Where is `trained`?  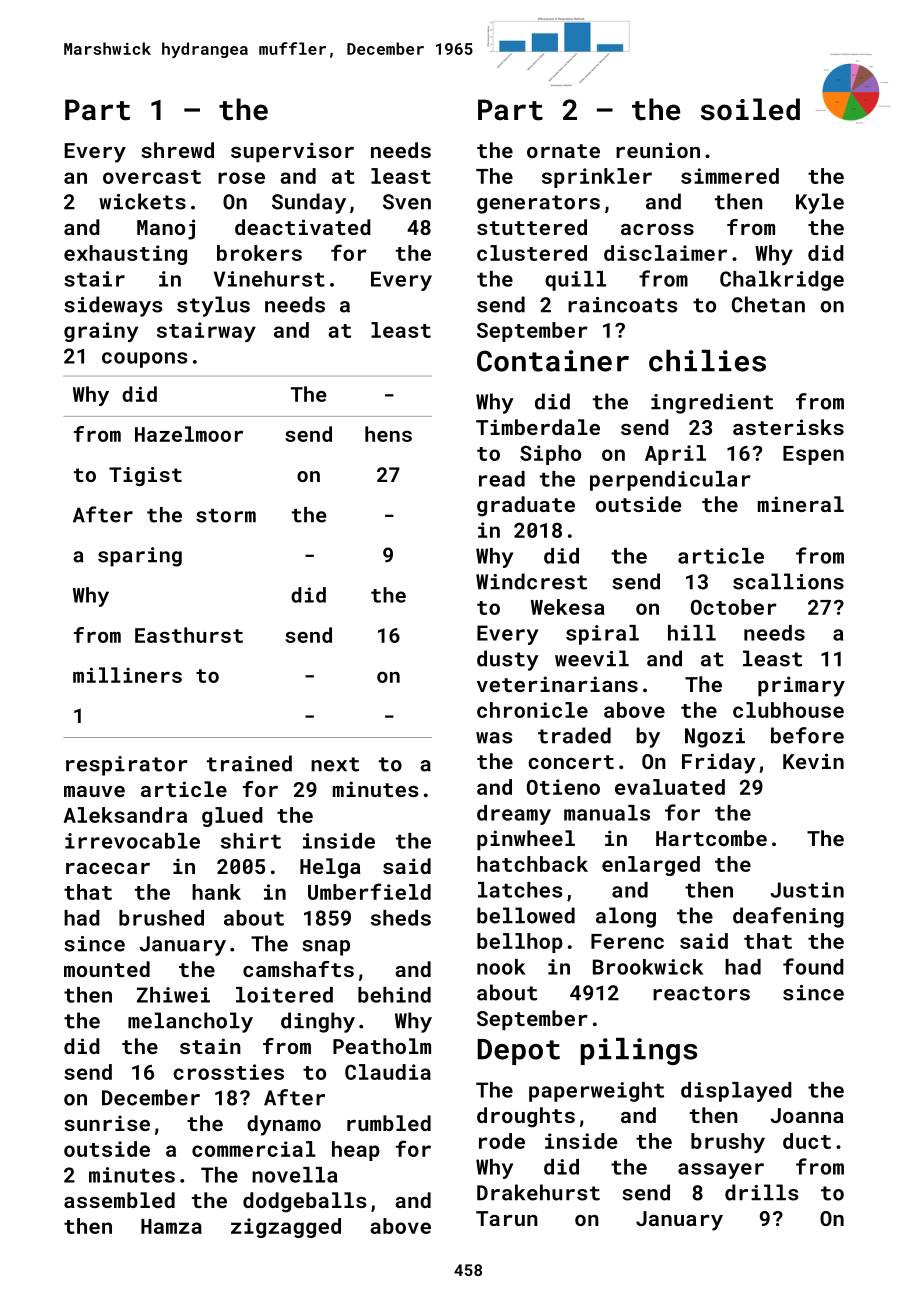 trained is located at coordinates (249, 763).
